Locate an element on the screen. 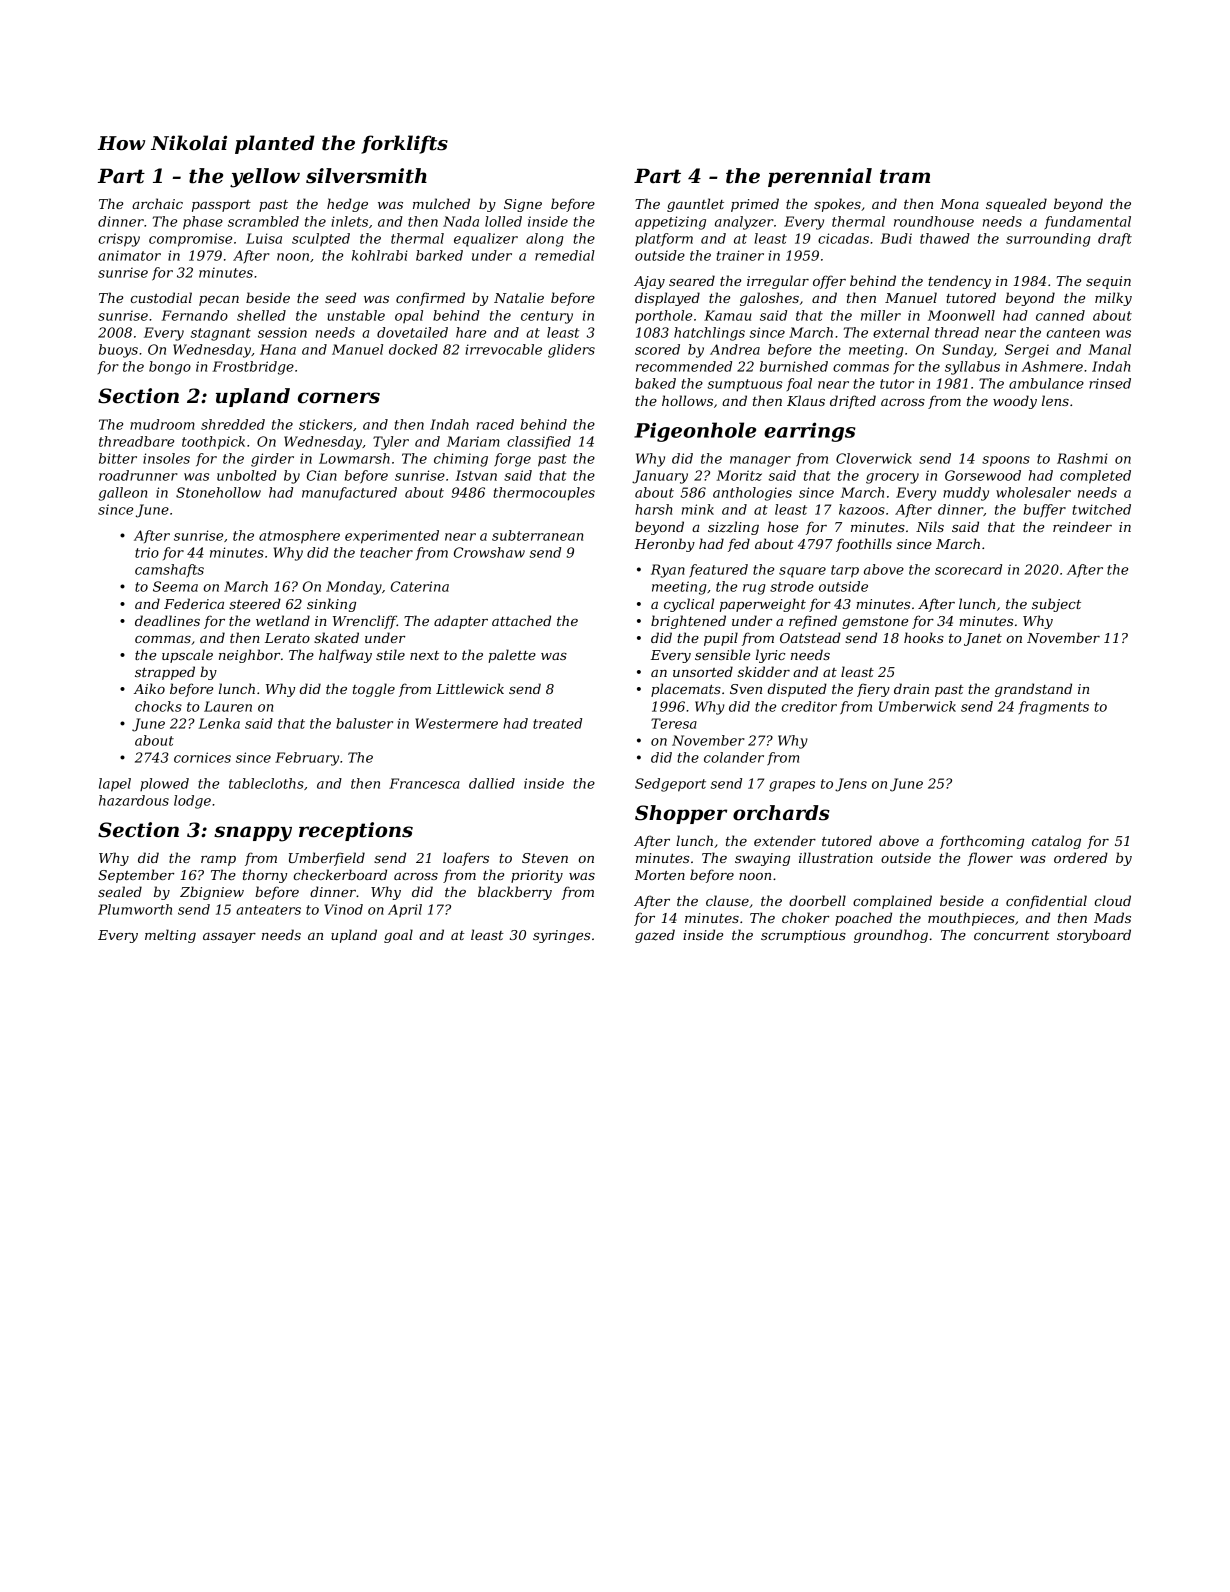  checkerboard is located at coordinates (340, 874).
